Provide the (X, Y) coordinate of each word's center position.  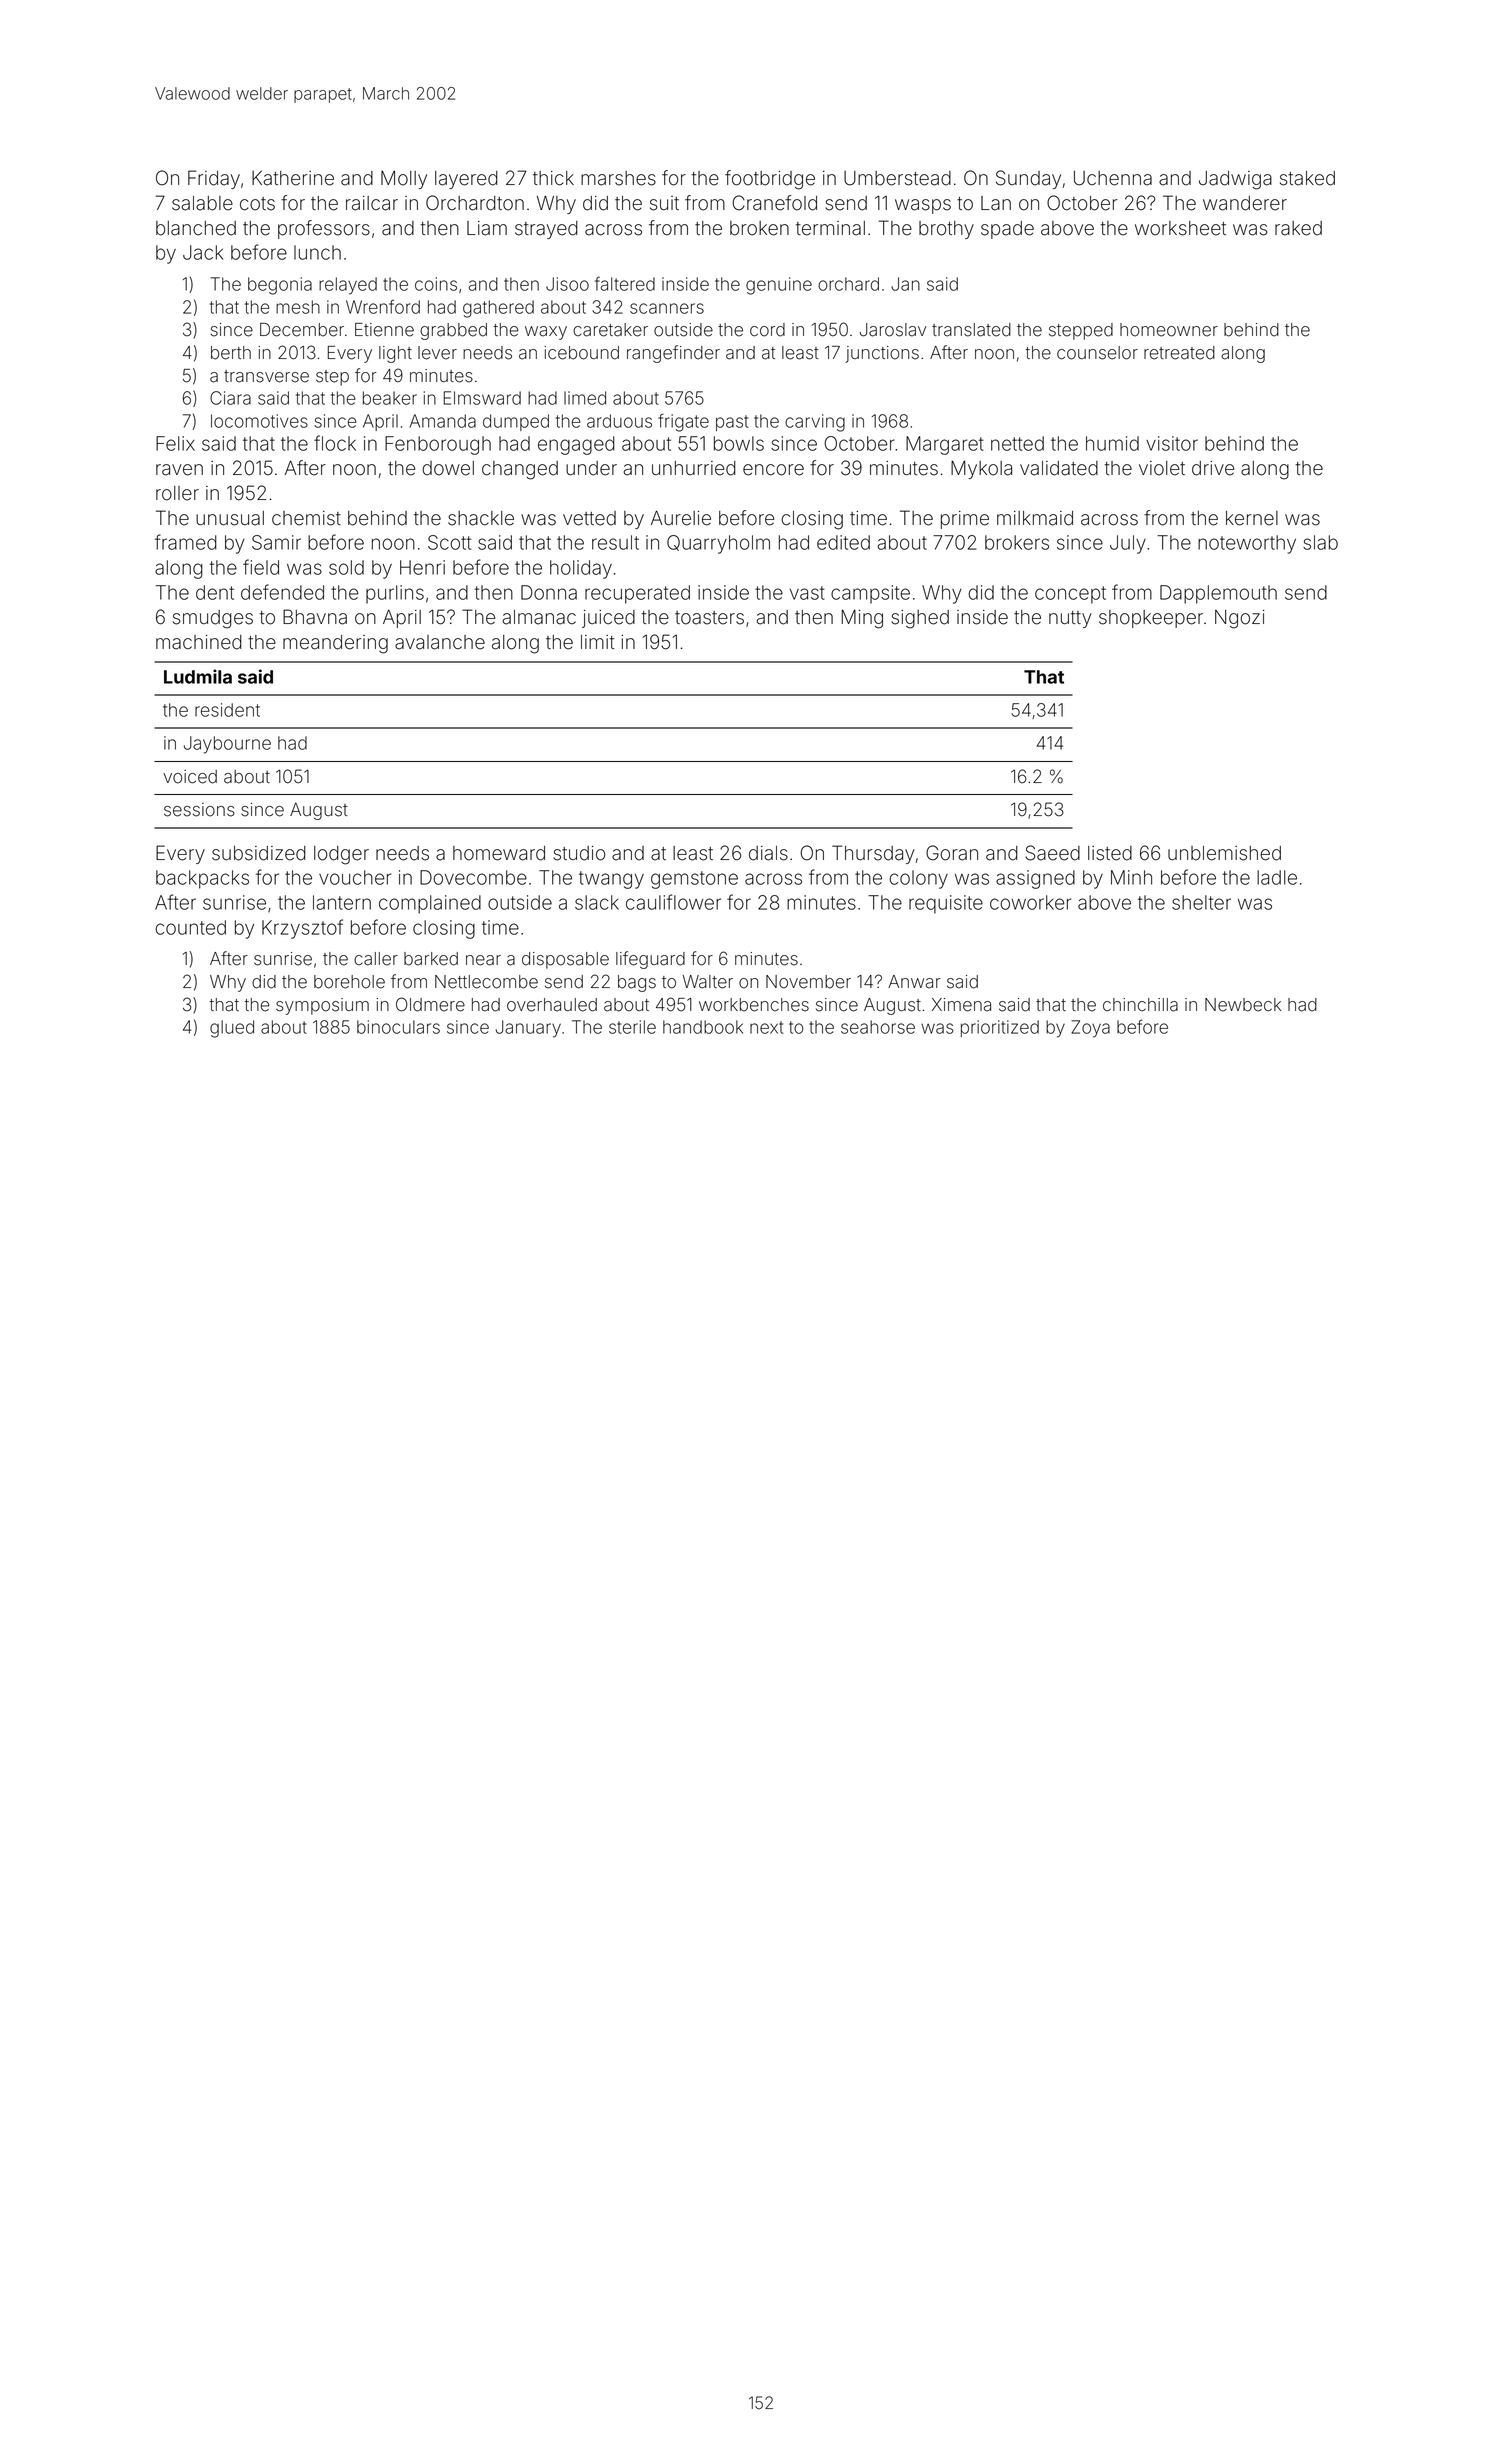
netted (1017, 443)
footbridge (770, 180)
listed (1110, 853)
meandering (335, 644)
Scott (449, 542)
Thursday (873, 854)
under (591, 468)
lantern (342, 902)
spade (1007, 230)
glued (232, 1029)
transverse (266, 376)
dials (768, 853)
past (732, 423)
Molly (404, 179)
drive (1213, 468)
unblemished (1224, 853)
